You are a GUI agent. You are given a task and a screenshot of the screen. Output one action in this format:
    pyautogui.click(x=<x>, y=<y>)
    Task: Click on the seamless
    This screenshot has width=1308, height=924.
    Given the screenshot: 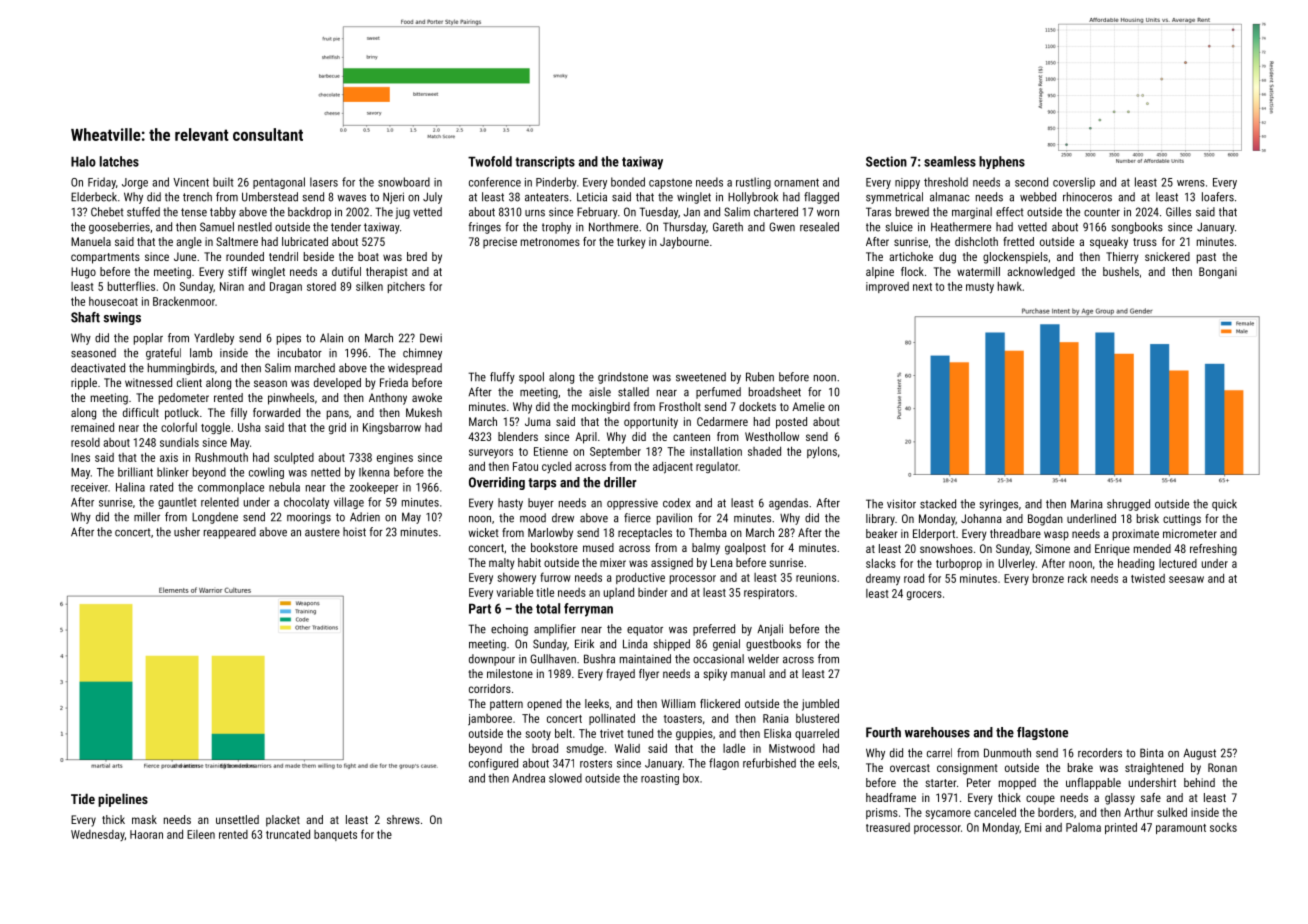 What is the action you would take?
    pyautogui.click(x=950, y=161)
